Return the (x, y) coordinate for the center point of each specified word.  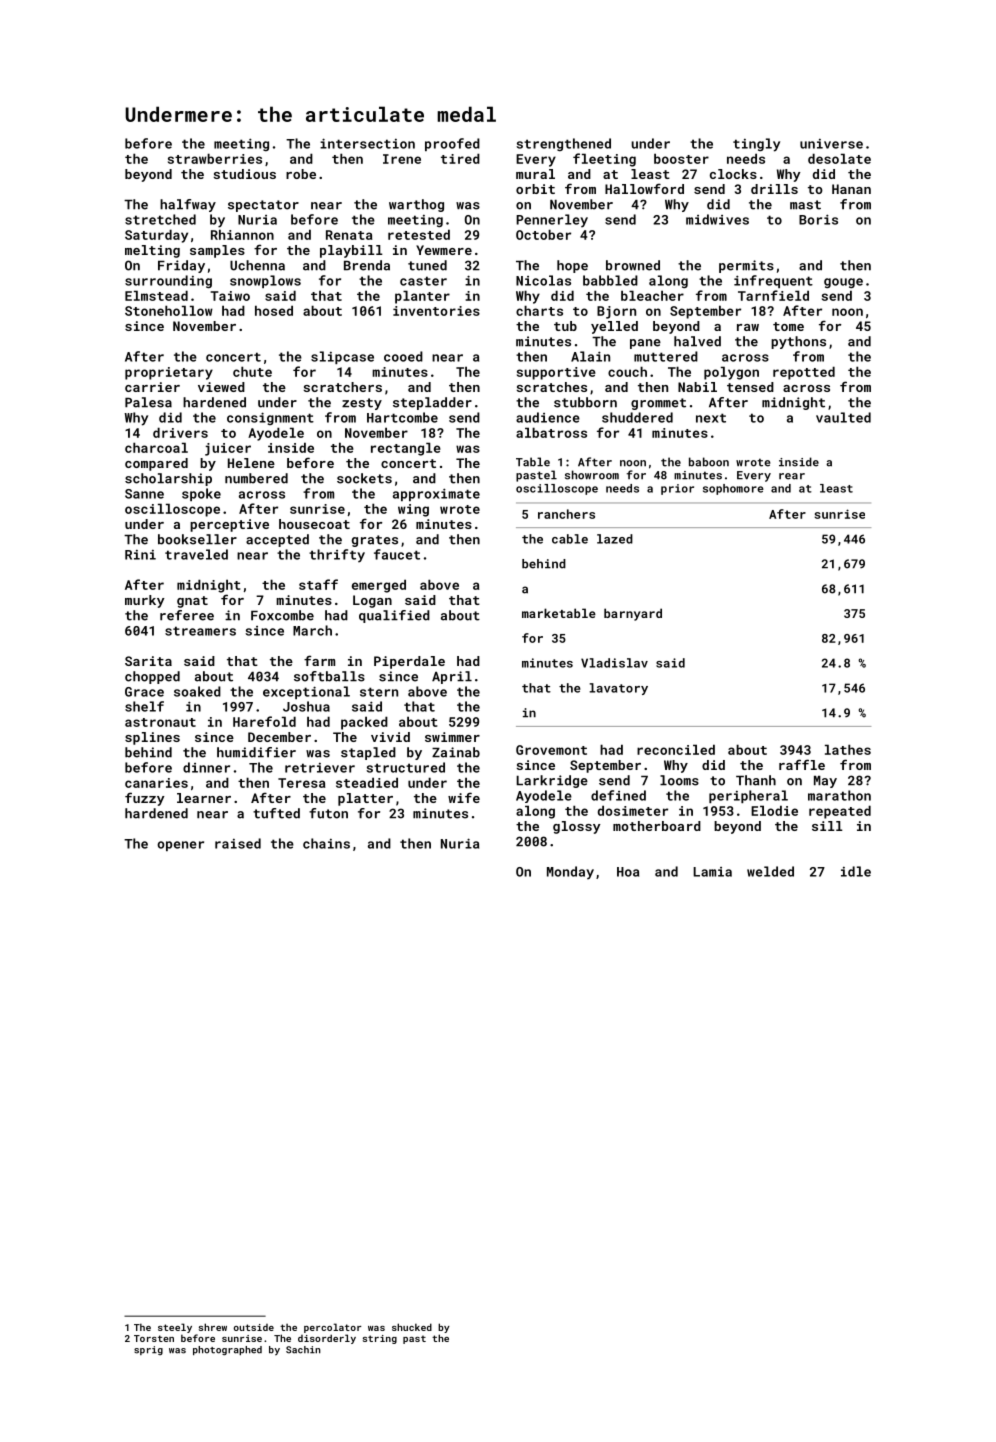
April (452, 677)
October (543, 234)
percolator (332, 1328)
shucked (412, 1327)
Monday (570, 873)
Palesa (148, 402)
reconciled (676, 749)
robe (301, 174)
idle (856, 871)
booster (681, 158)
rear (792, 476)
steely (175, 1328)
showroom (592, 475)
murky (145, 601)
